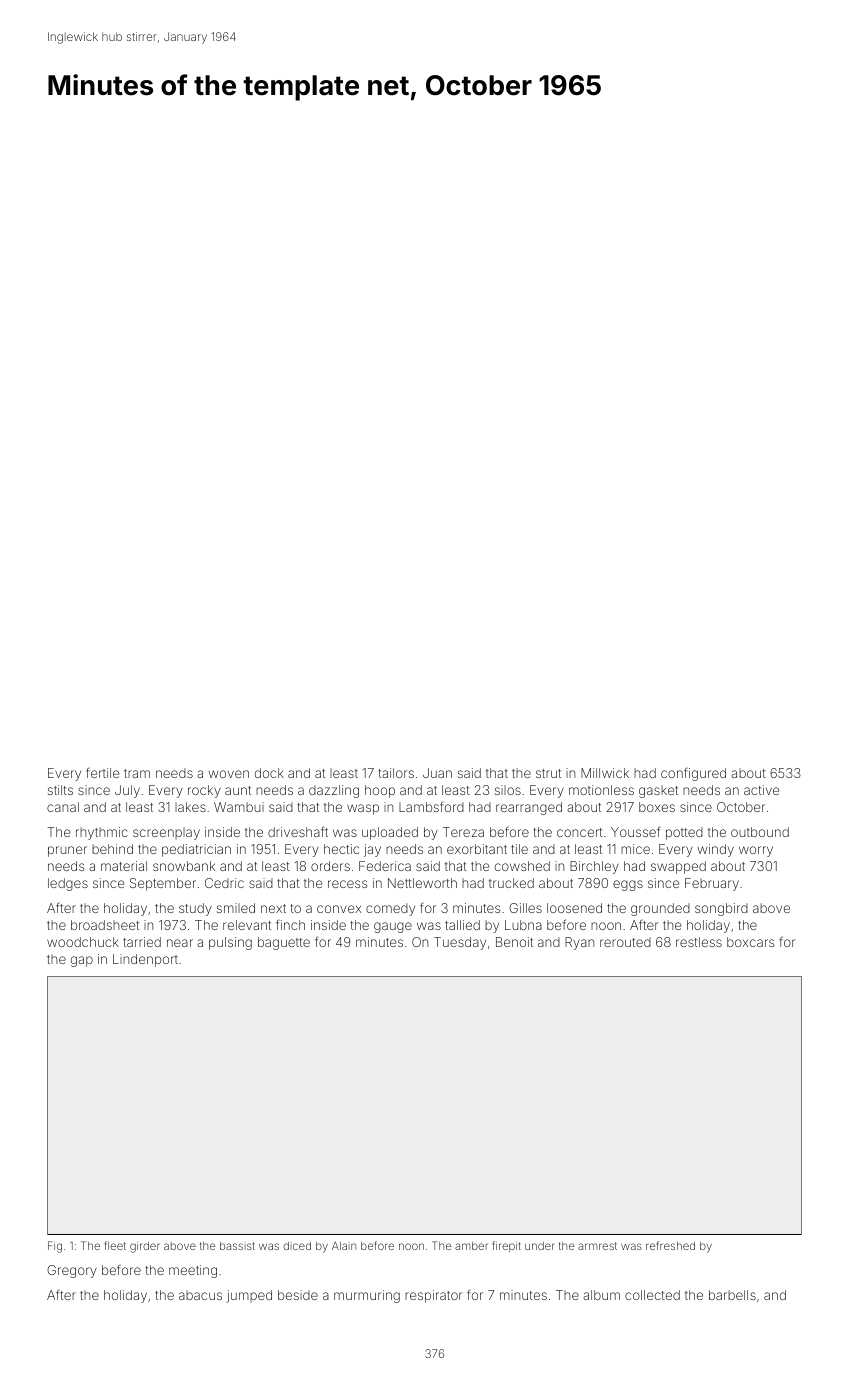  I want to click on worry, so click(756, 851).
